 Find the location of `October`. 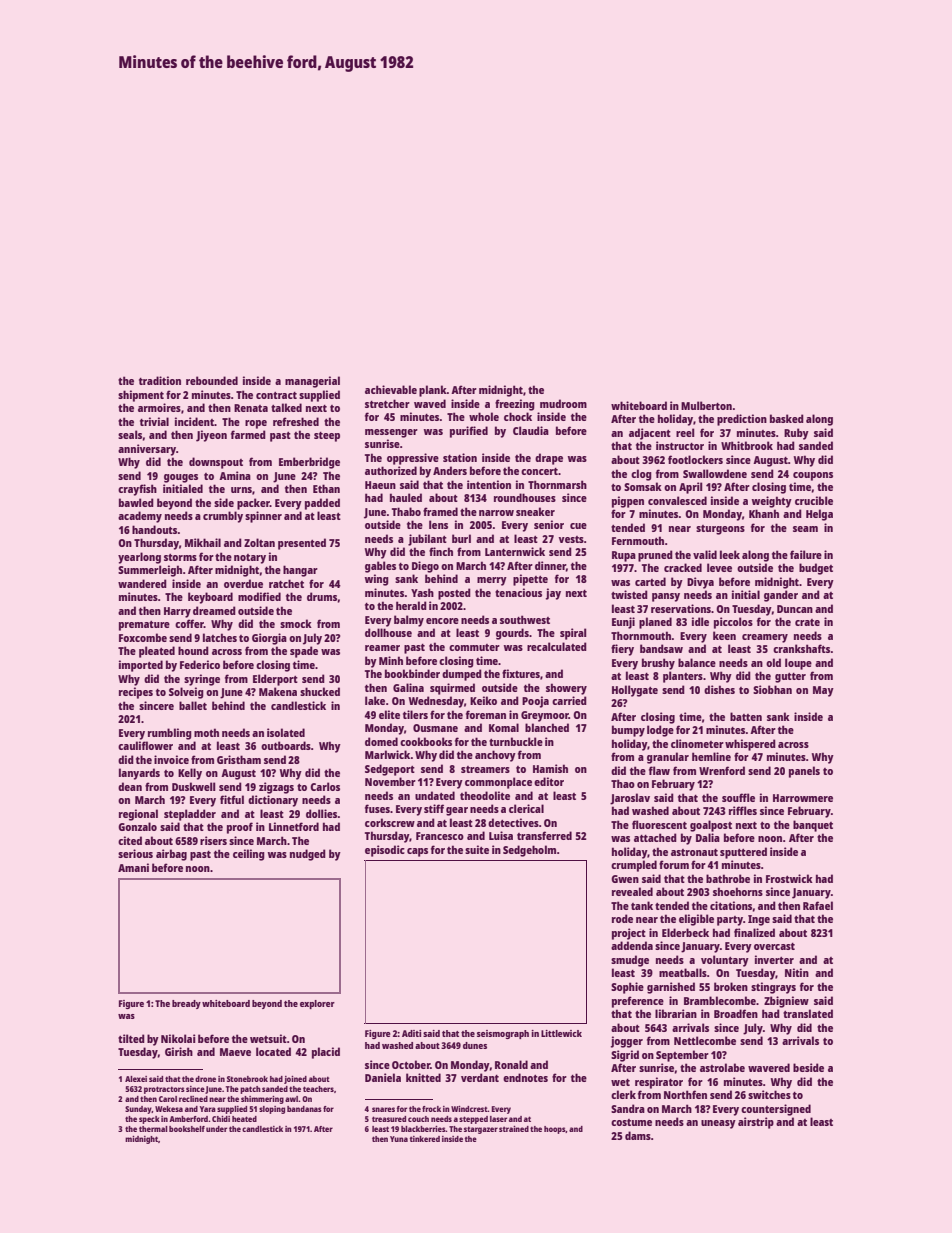

October is located at coordinates (411, 1064).
